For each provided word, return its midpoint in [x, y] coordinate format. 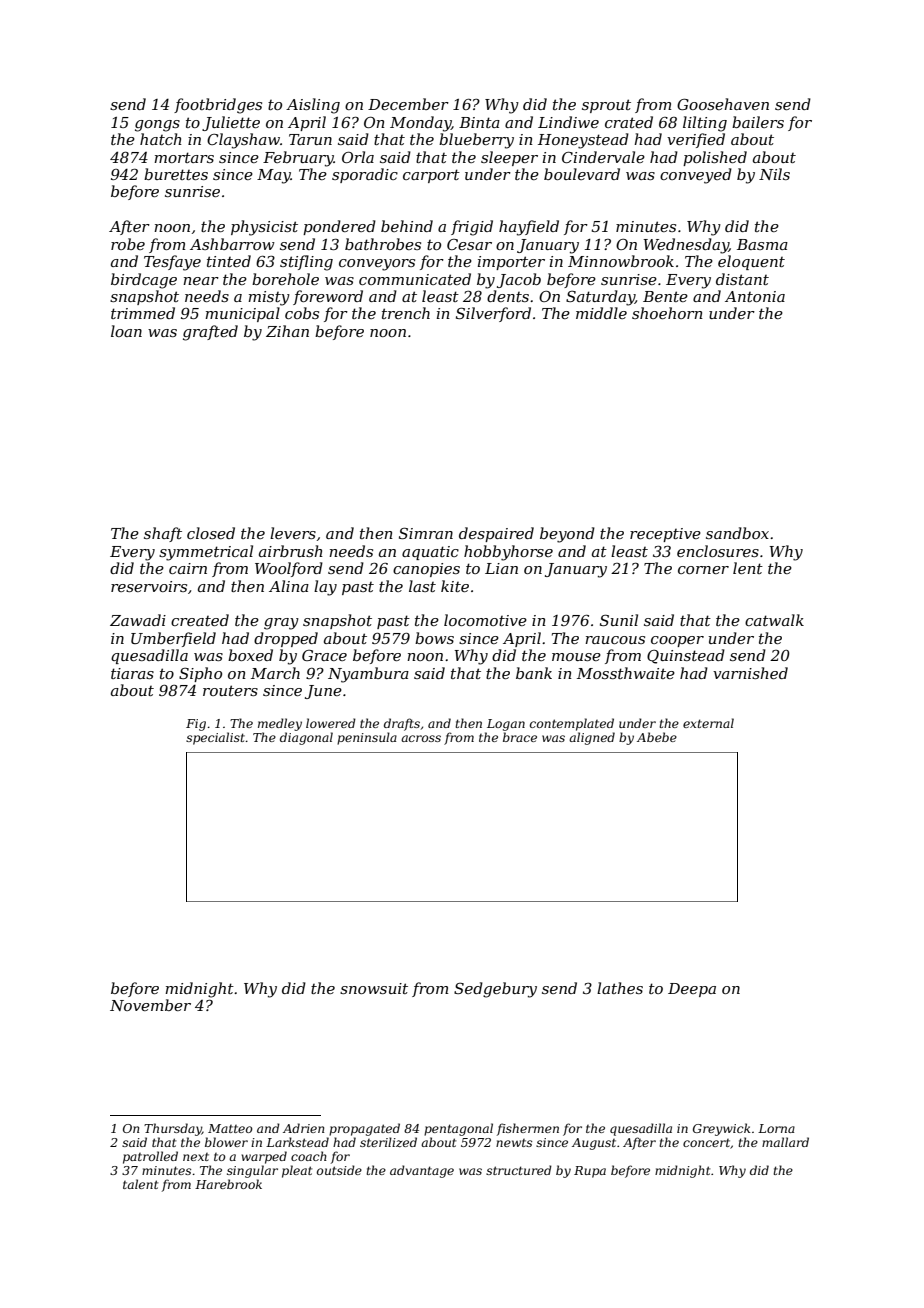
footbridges [218, 106]
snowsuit [374, 988]
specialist [215, 738]
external [708, 723]
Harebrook [228, 1184]
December [408, 104]
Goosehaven [723, 104]
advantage [422, 1171]
